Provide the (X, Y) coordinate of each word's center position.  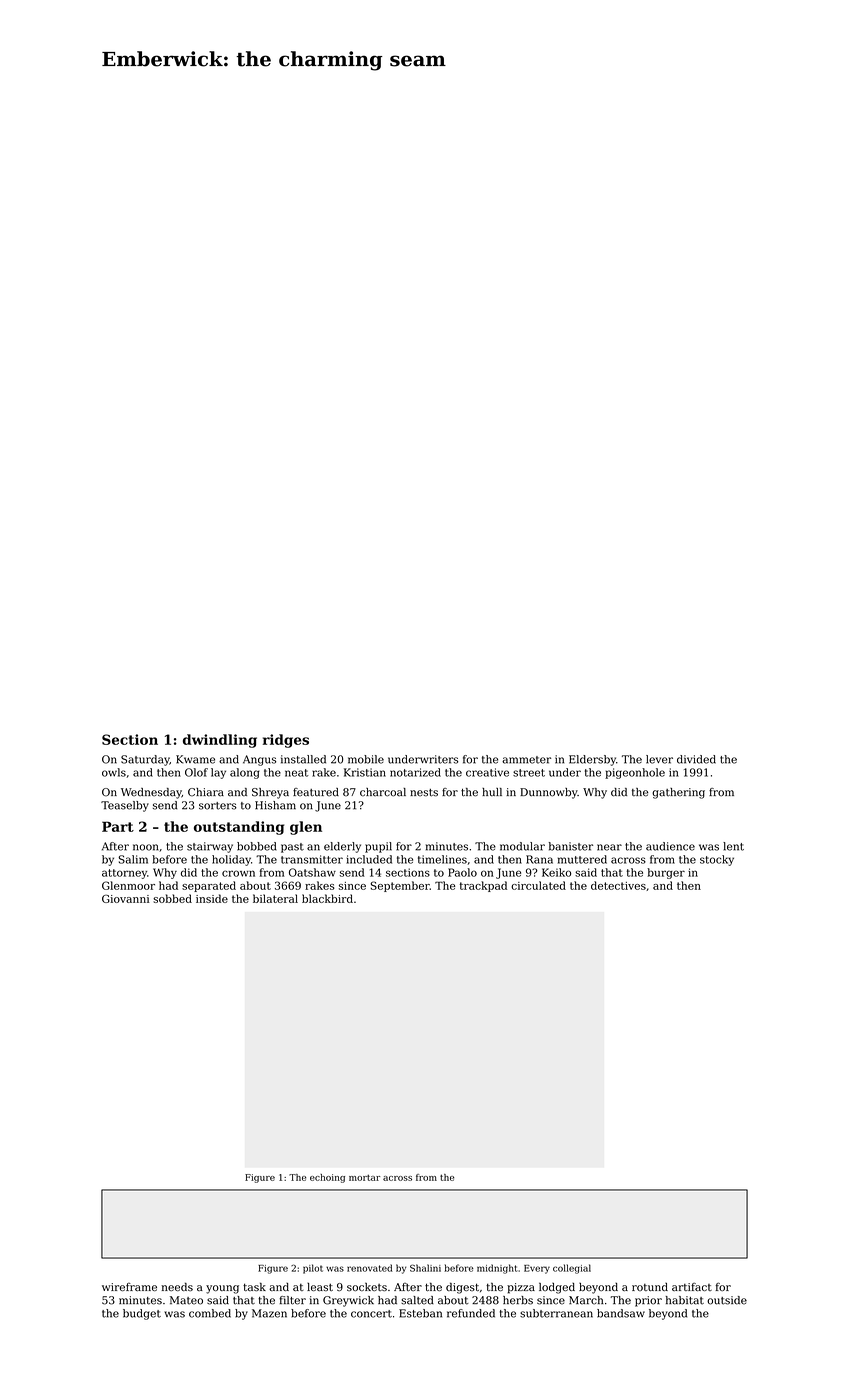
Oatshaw (312, 872)
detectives (618, 885)
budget (142, 1314)
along (245, 773)
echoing (327, 1178)
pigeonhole (635, 773)
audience (670, 846)
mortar (364, 1177)
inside (212, 898)
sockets (367, 1286)
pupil (378, 847)
